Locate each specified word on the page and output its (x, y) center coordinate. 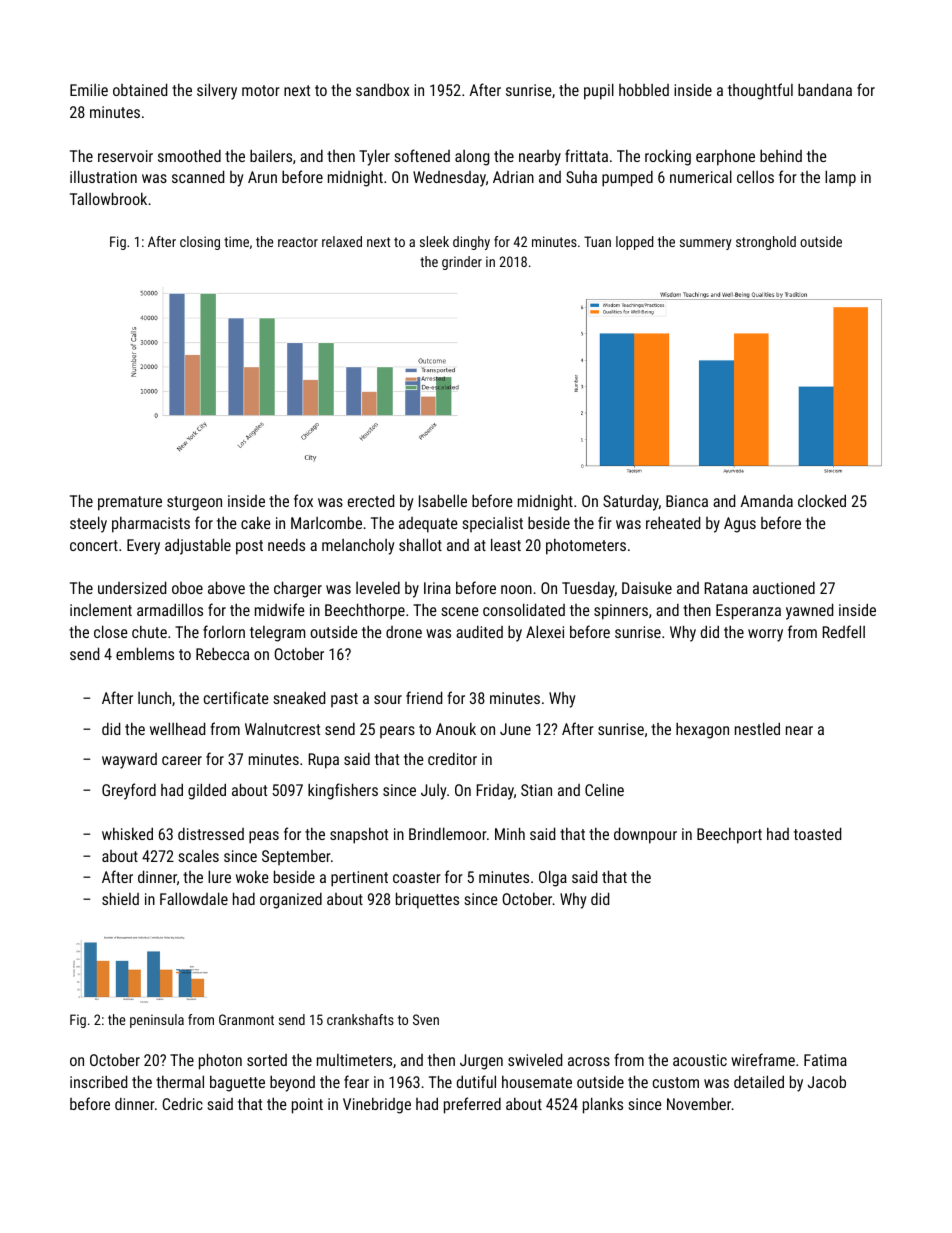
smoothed (189, 155)
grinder (462, 263)
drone (404, 632)
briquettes (427, 900)
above (226, 587)
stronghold (766, 243)
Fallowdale (194, 898)
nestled (757, 728)
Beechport (729, 835)
